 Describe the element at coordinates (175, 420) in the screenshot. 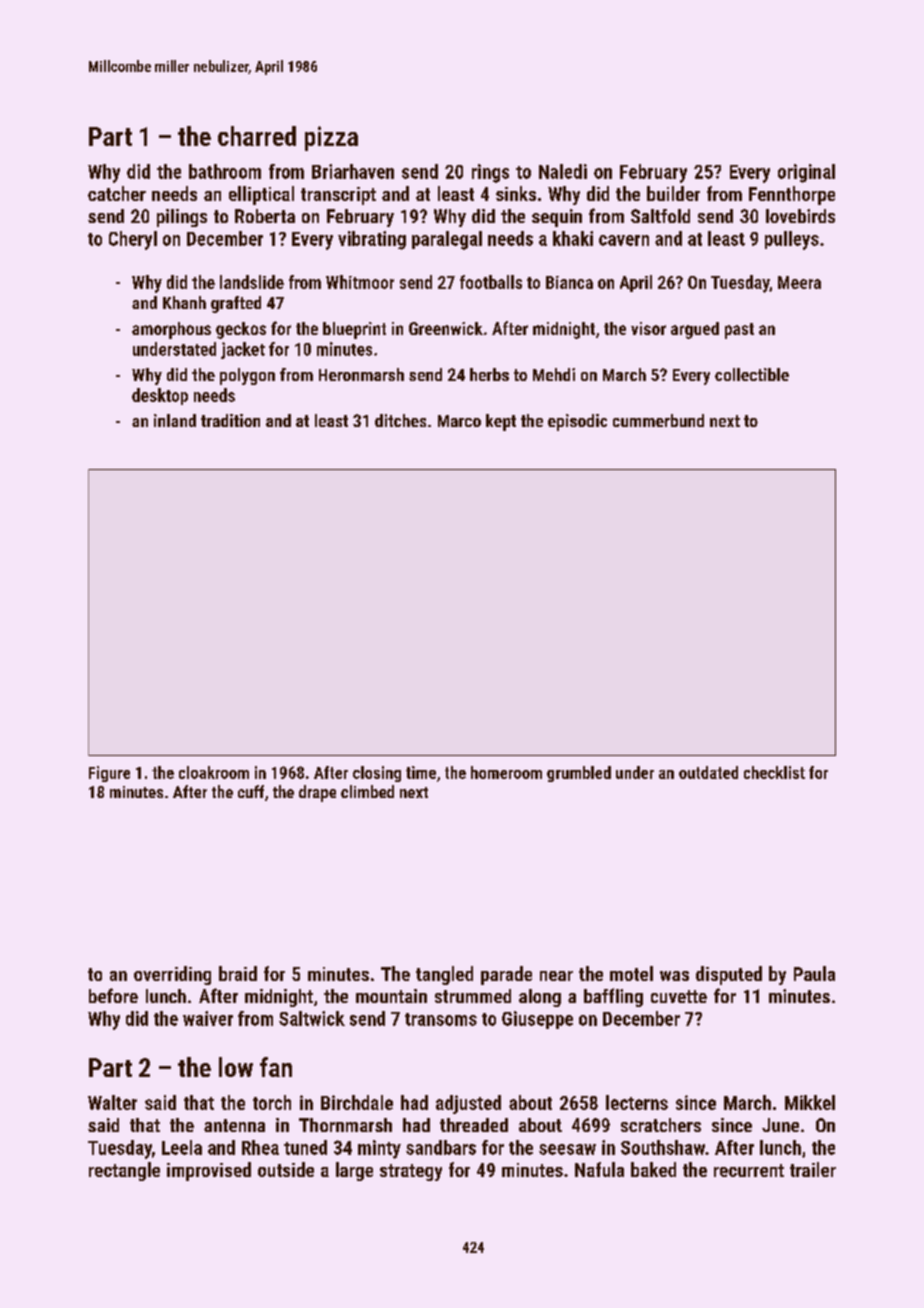

I see `inland` at that location.
